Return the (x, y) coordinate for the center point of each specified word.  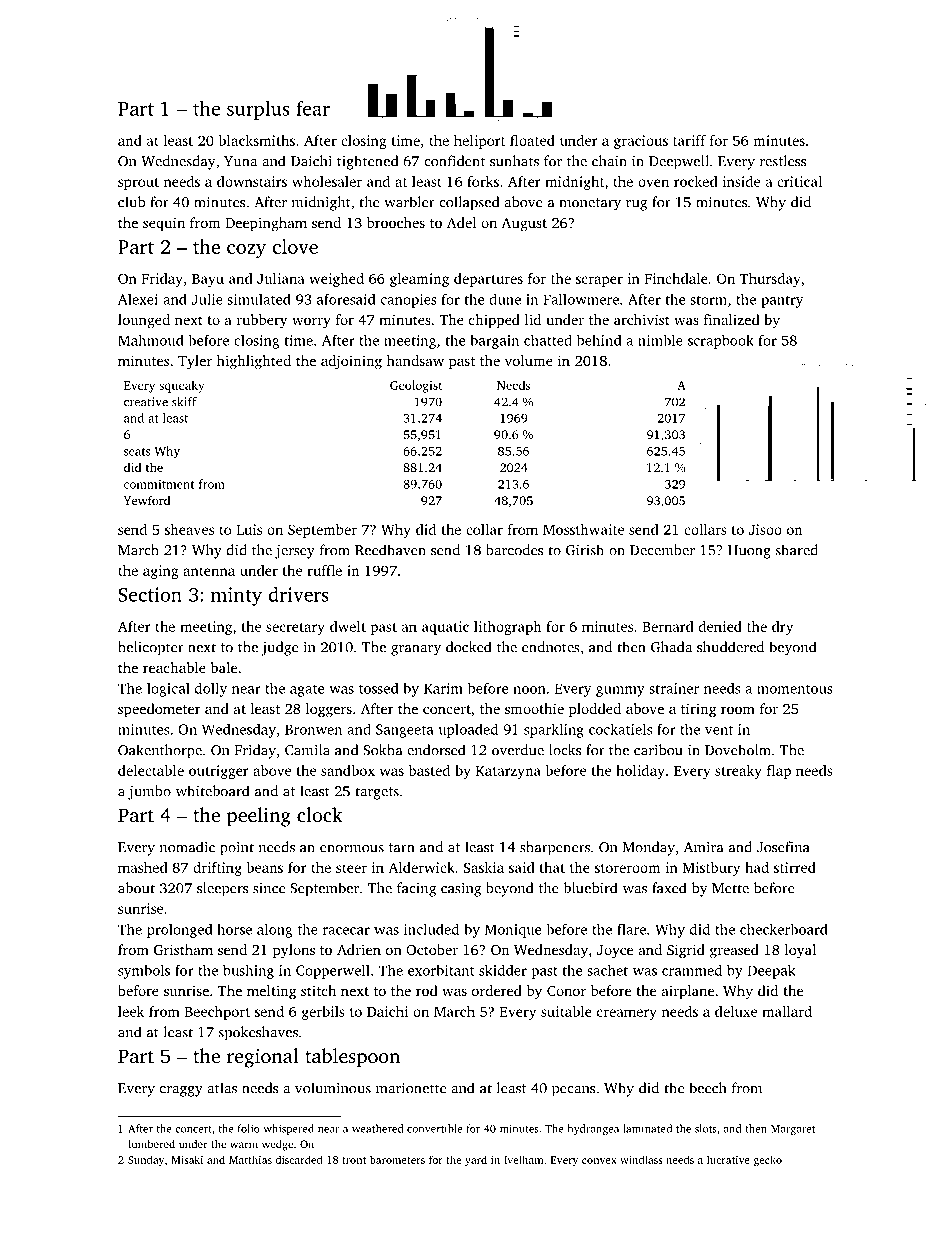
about (136, 888)
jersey (295, 552)
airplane (688, 992)
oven (653, 183)
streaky (738, 772)
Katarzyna (508, 772)
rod (427, 990)
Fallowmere (581, 299)
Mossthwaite (583, 529)
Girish (585, 550)
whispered (288, 1129)
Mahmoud (151, 340)
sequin (164, 224)
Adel (461, 222)
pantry (782, 301)
